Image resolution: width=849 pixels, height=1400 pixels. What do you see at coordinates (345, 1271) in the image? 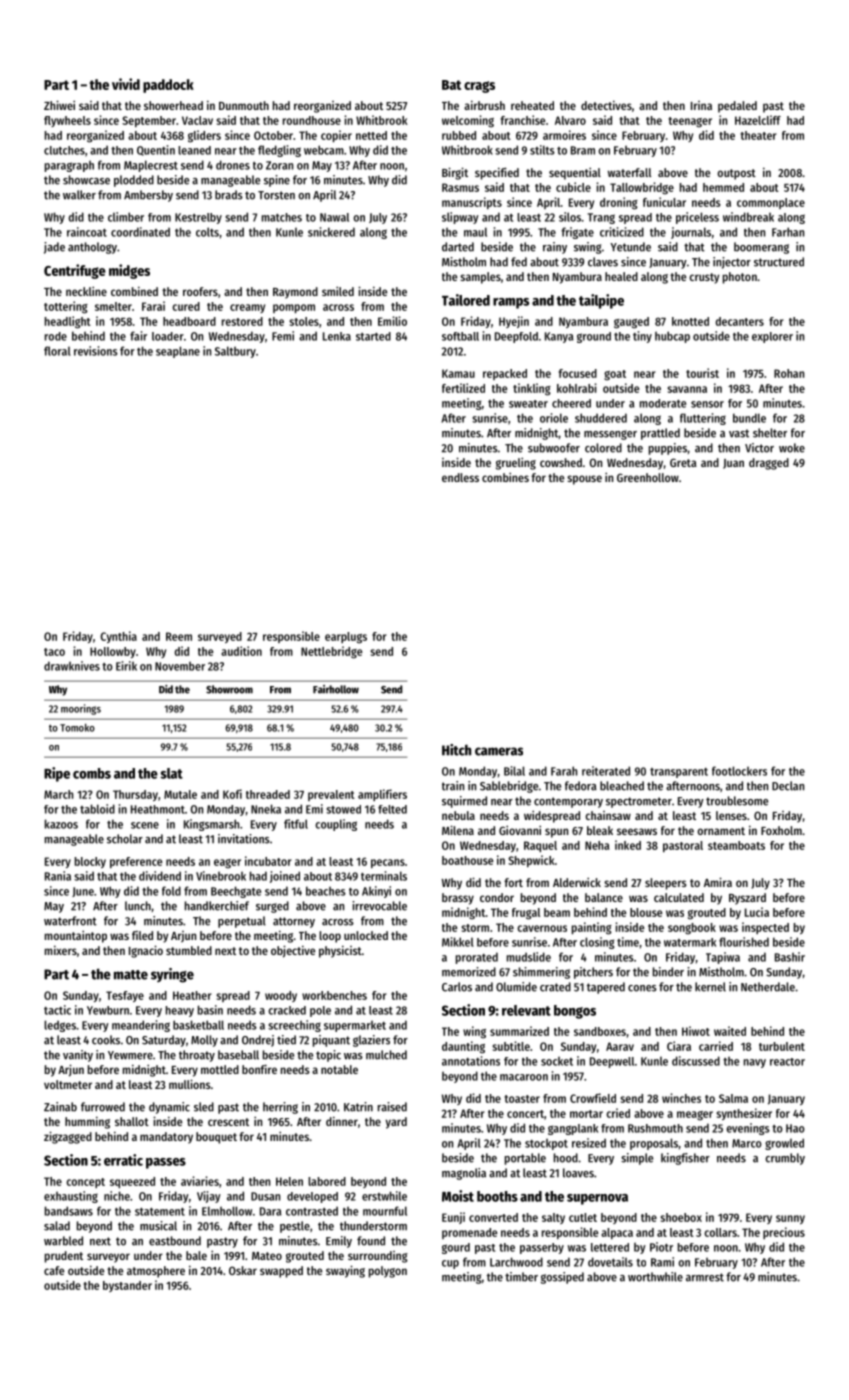
I see `swaying` at bounding box center [345, 1271].
